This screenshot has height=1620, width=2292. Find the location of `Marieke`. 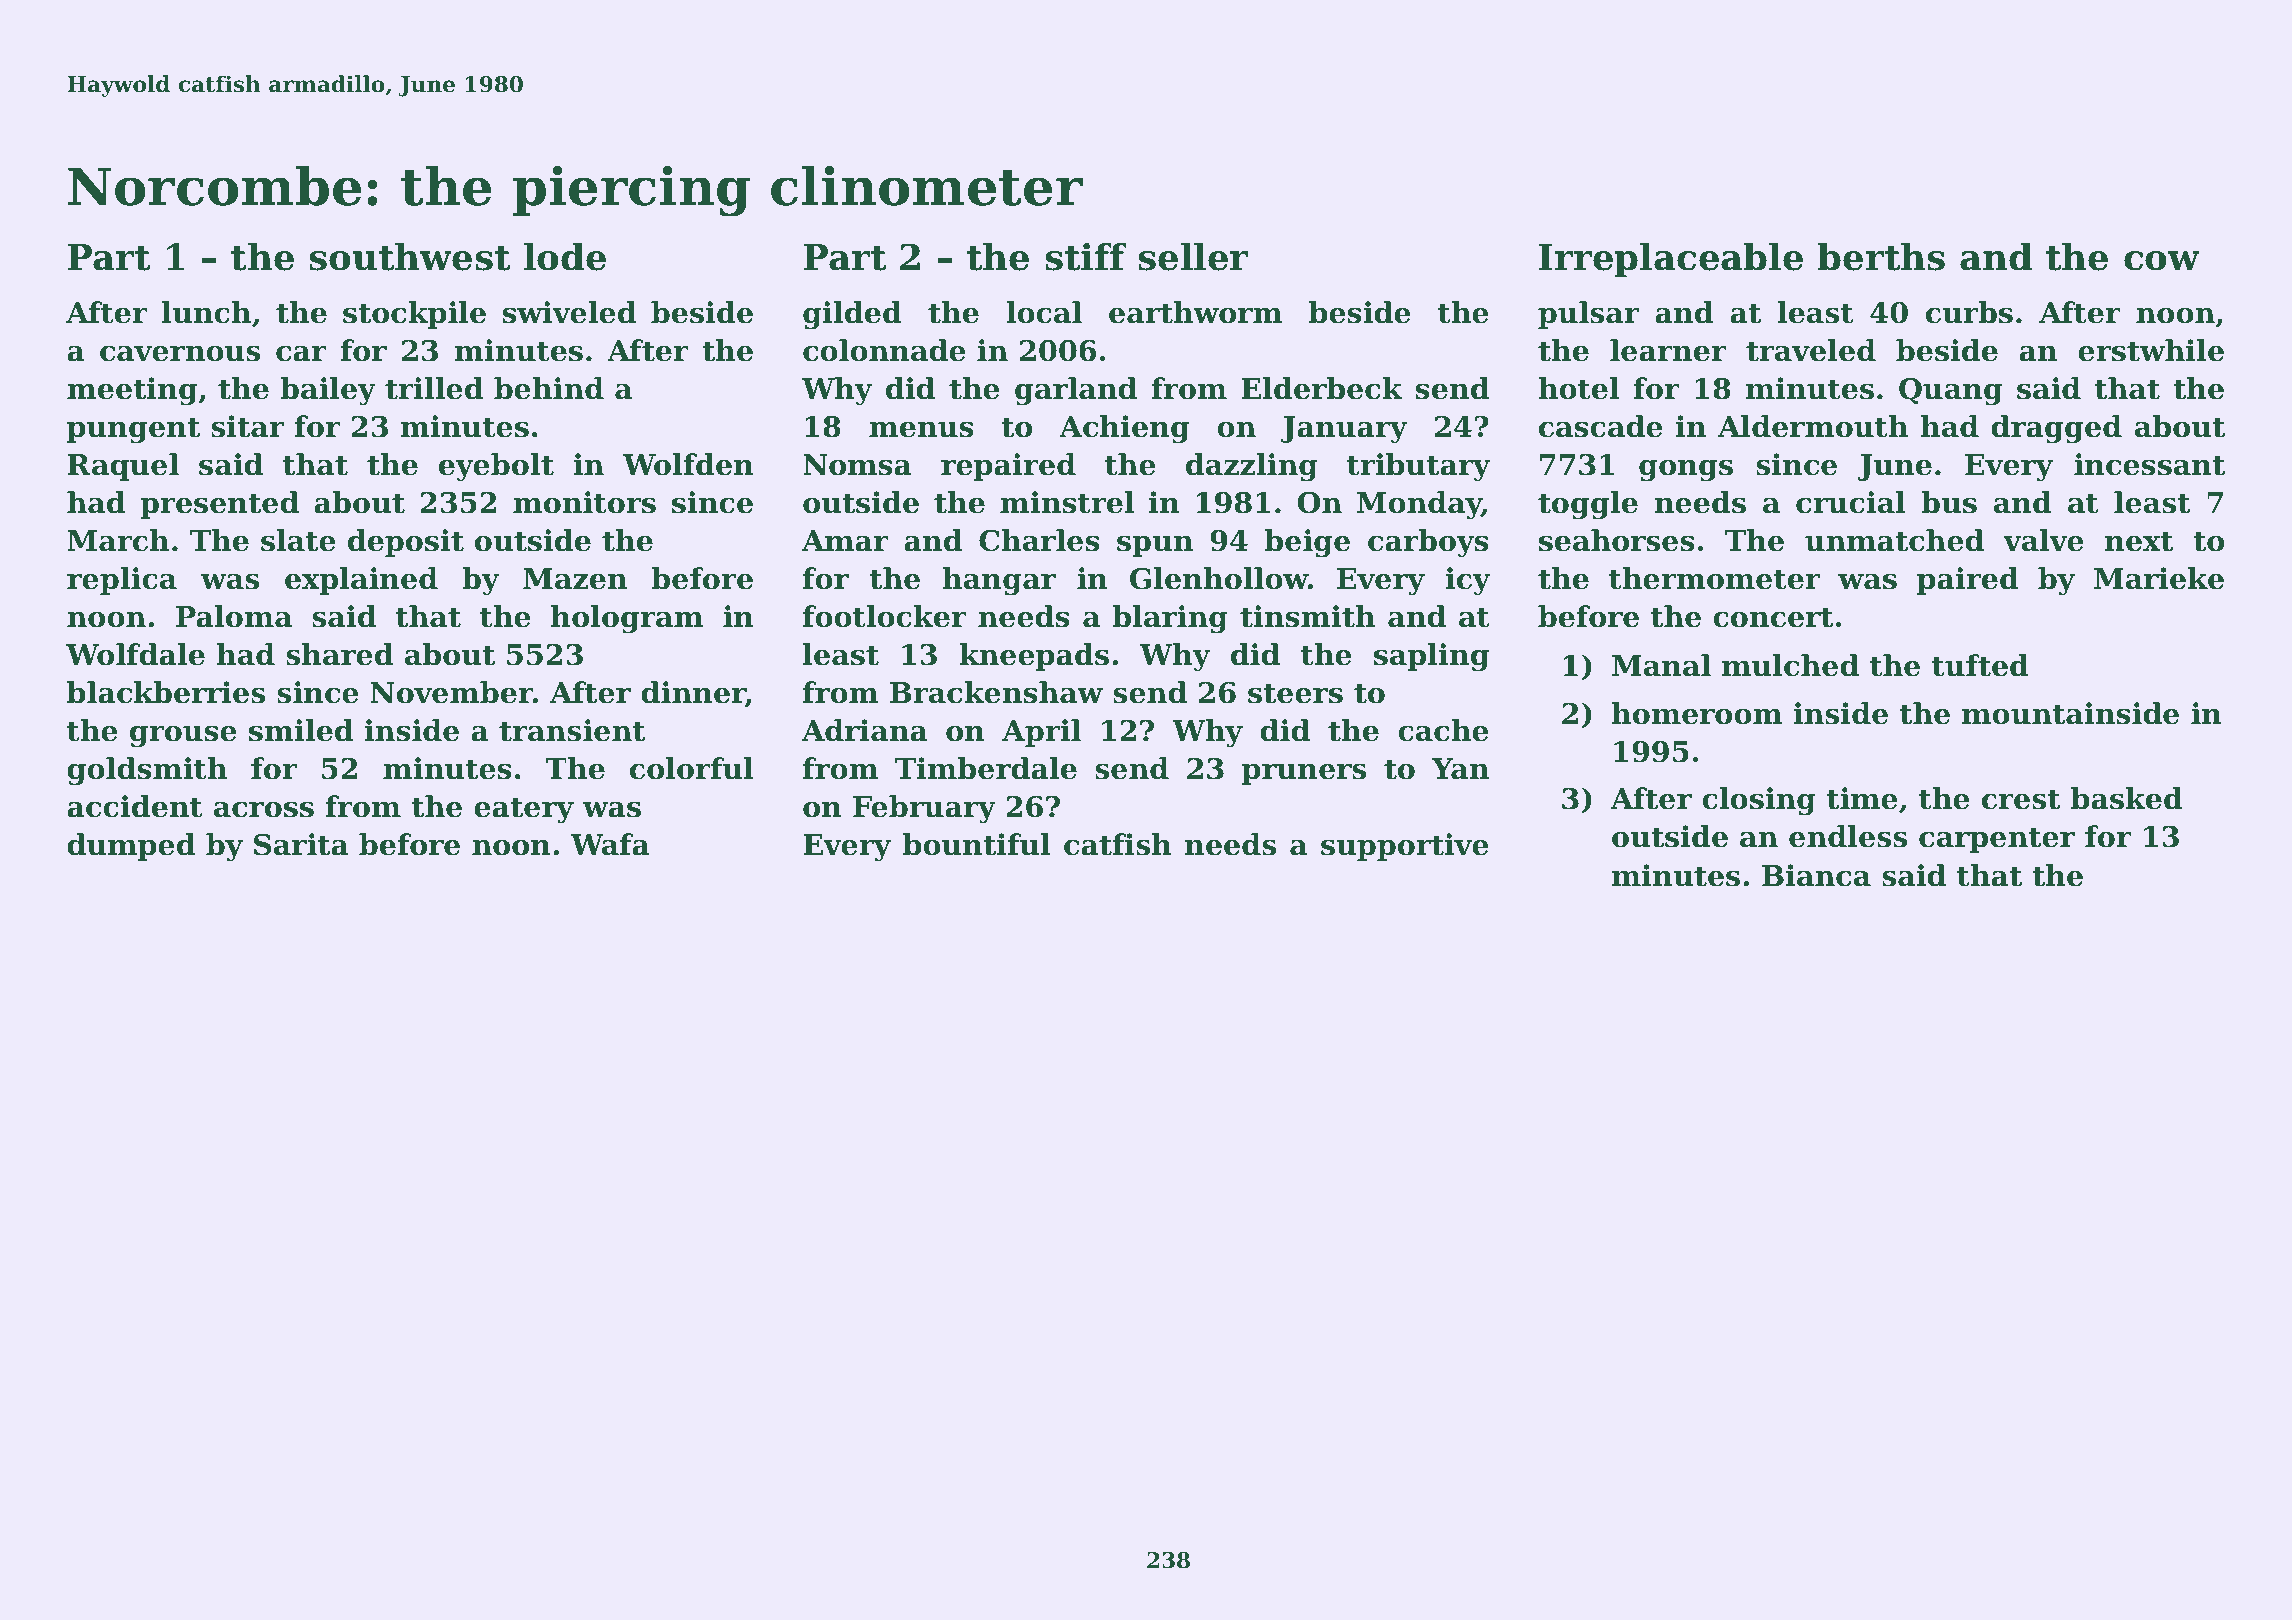

Marieke is located at coordinates (2159, 578).
